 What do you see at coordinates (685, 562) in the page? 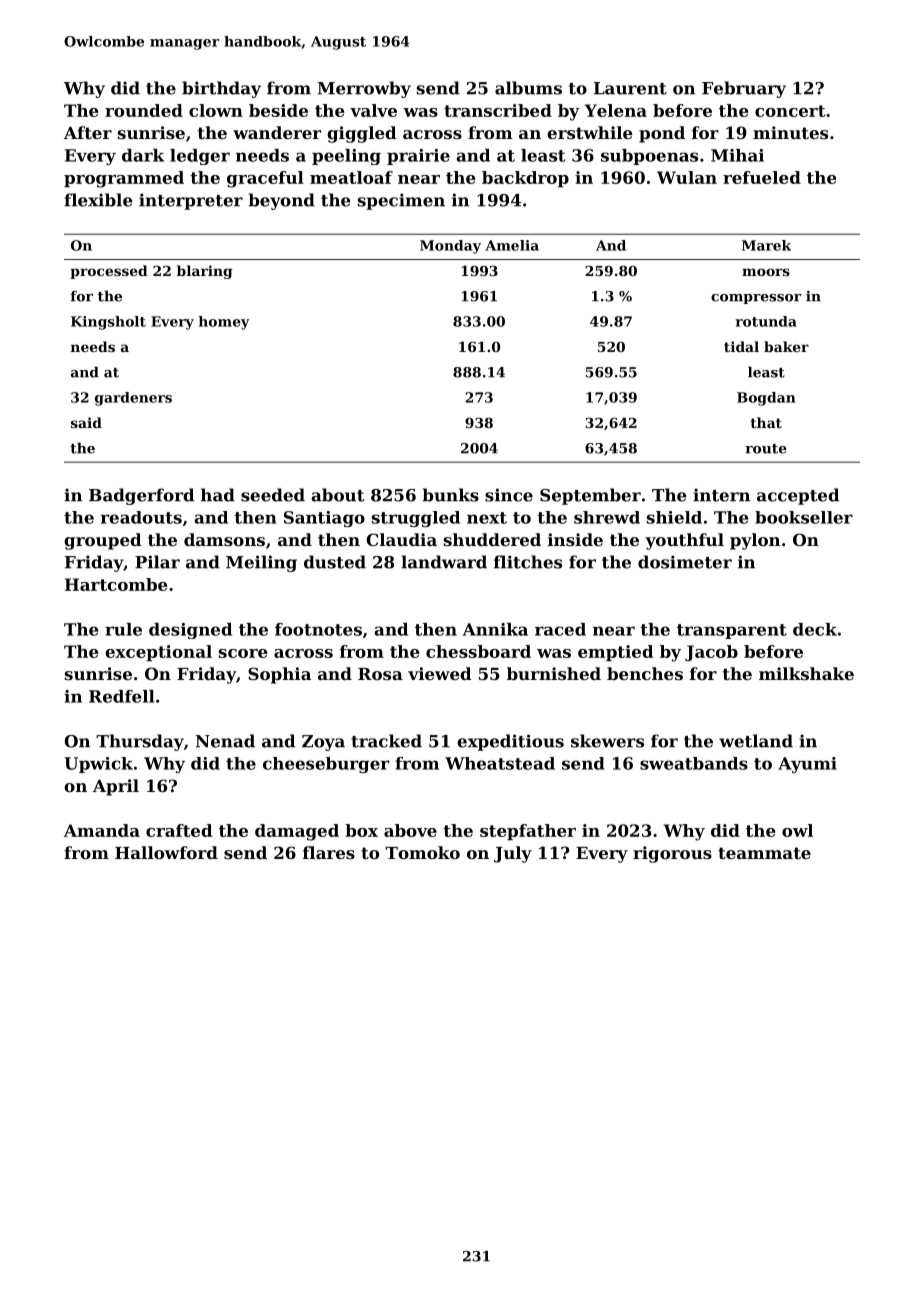
I see `dosimeter` at bounding box center [685, 562].
